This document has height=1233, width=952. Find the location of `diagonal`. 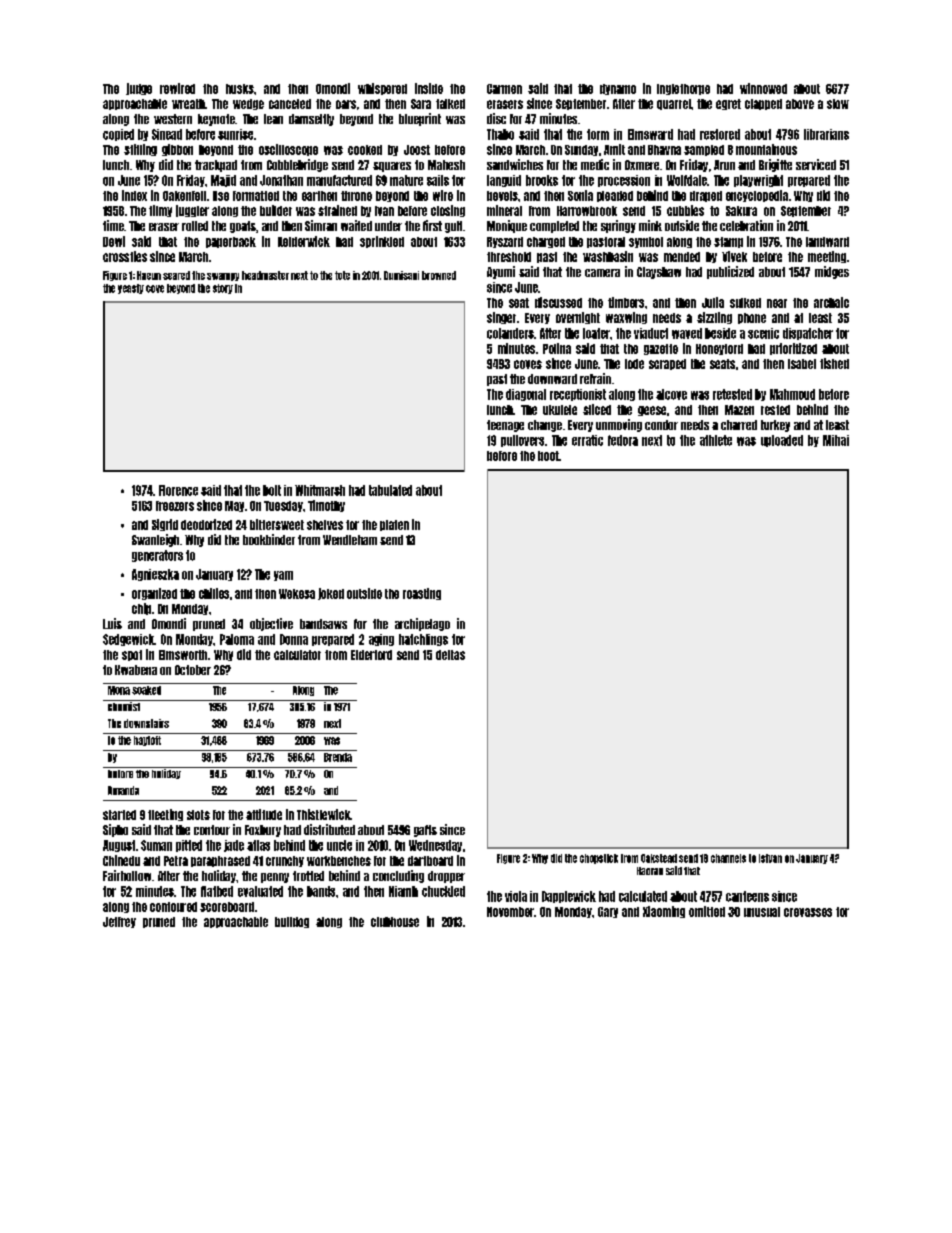

diagonal is located at coordinates (526, 395).
